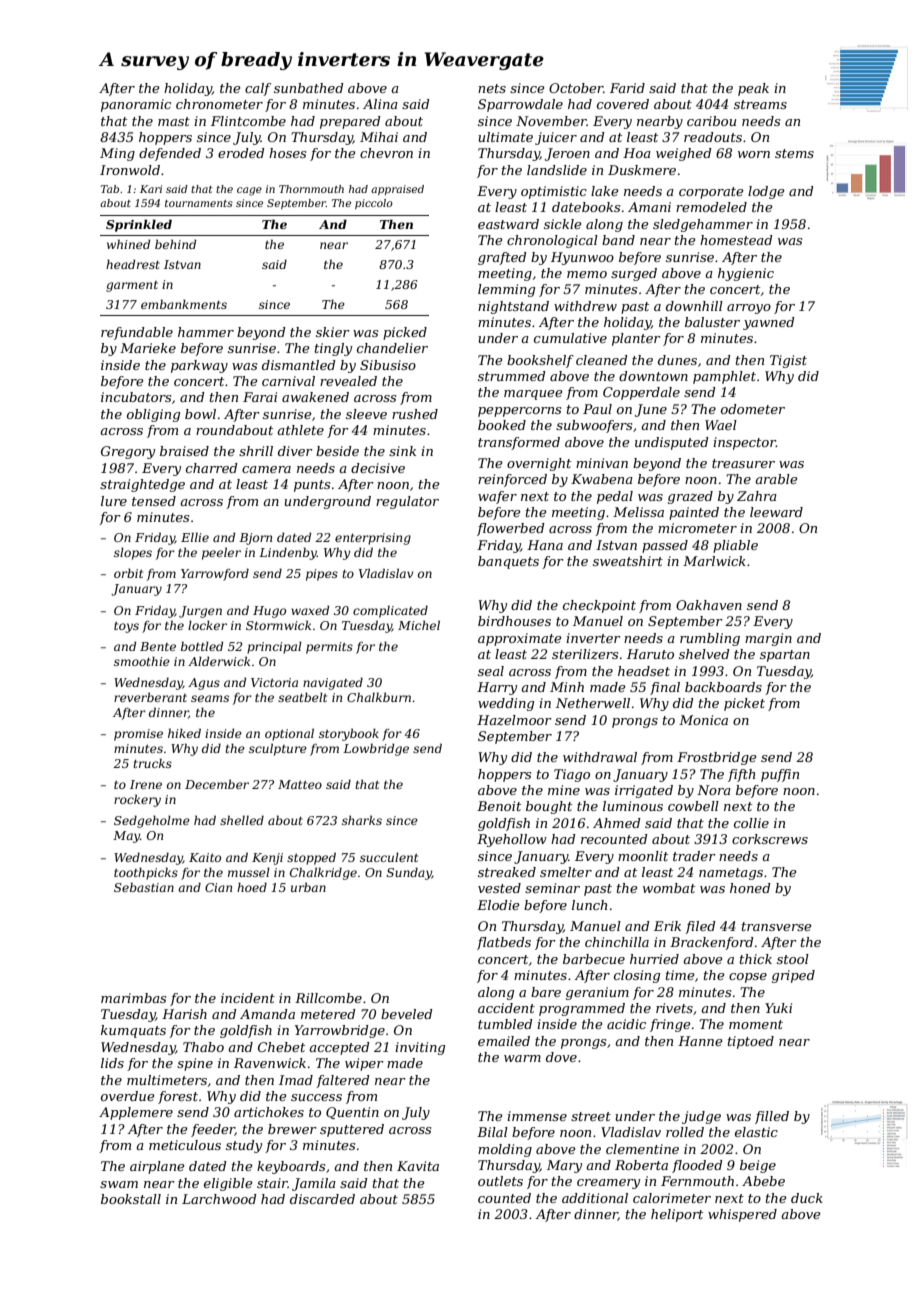  What do you see at coordinates (766, 192) in the screenshot?
I see `lodge` at bounding box center [766, 192].
